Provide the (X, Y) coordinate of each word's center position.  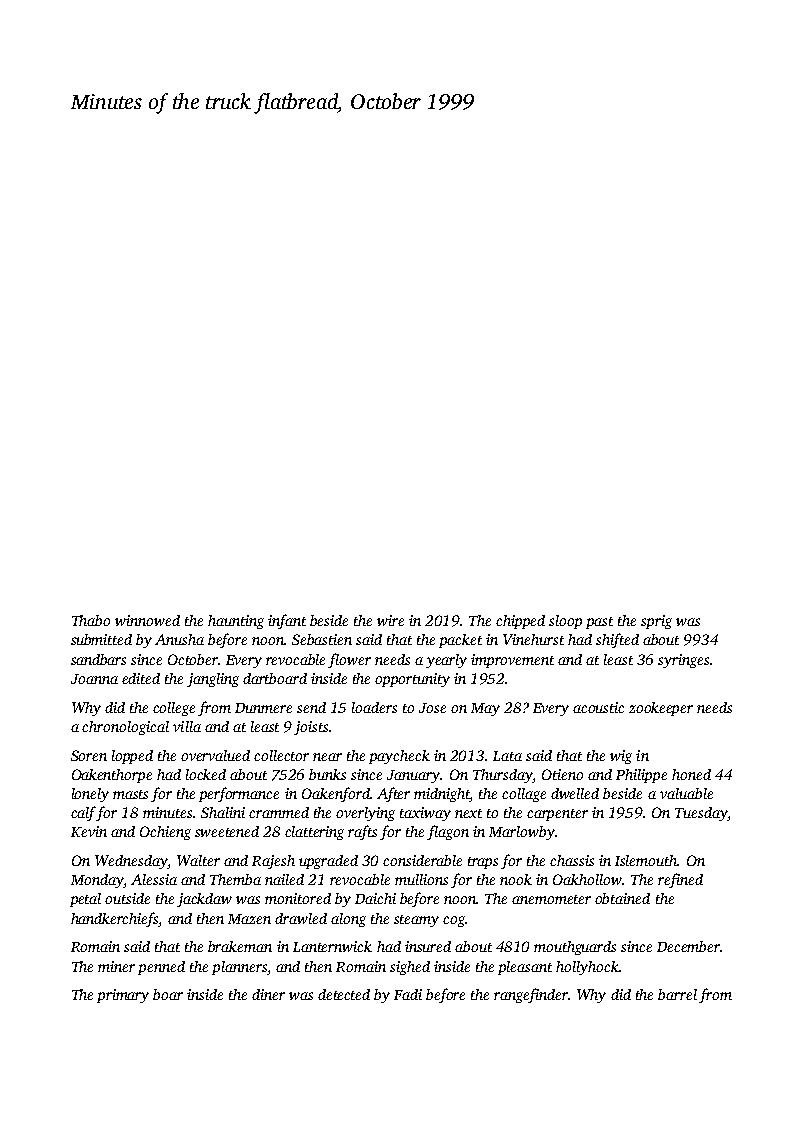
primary (123, 996)
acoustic (598, 707)
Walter (198, 860)
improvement (512, 661)
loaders (374, 707)
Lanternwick (332, 946)
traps (483, 863)
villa (187, 726)
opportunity (412, 680)
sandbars (98, 659)
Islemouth (646, 860)
